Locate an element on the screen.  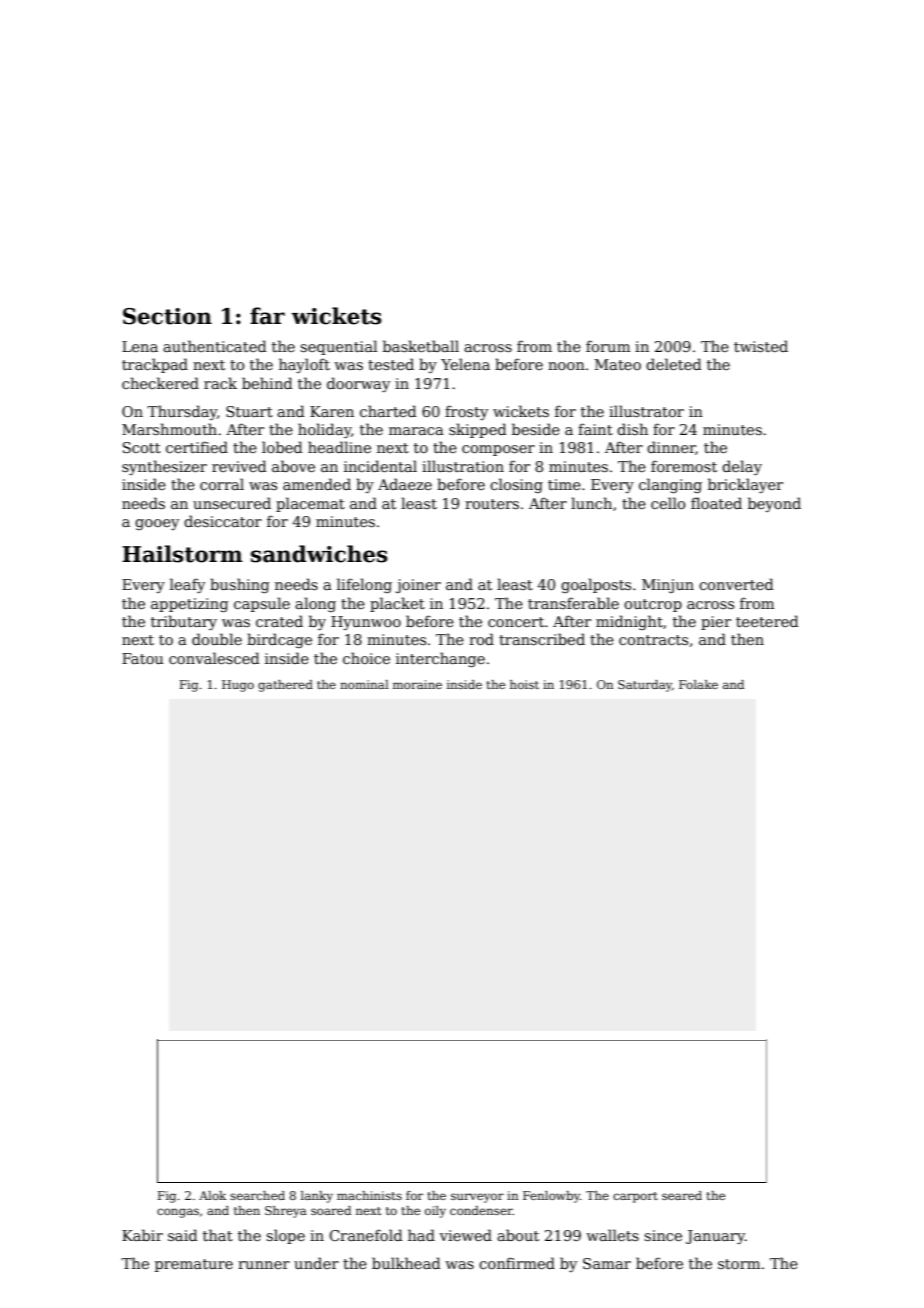
concert is located at coordinates (516, 622).
